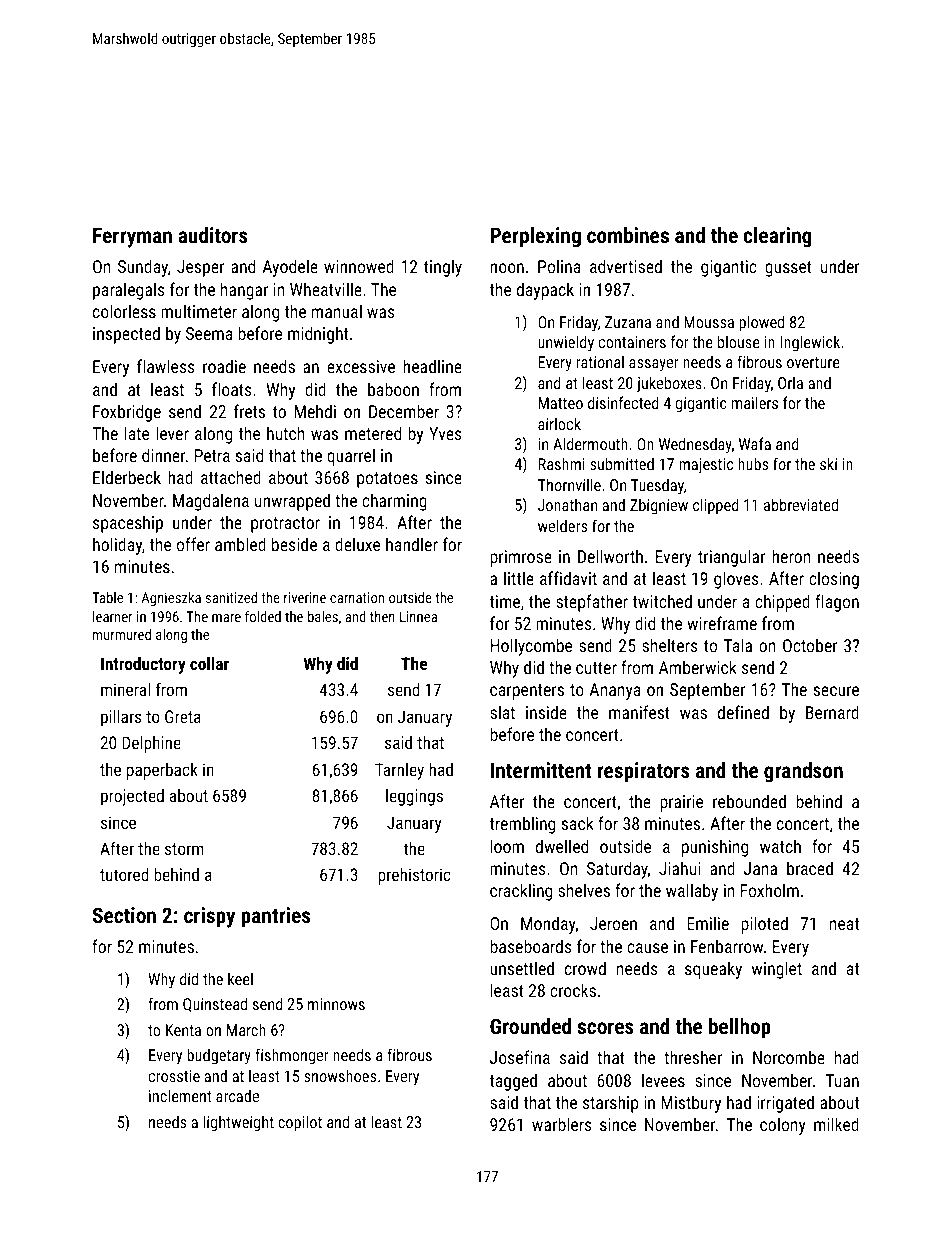 Image resolution: width=952 pixels, height=1233 pixels. I want to click on midnight, so click(318, 335).
